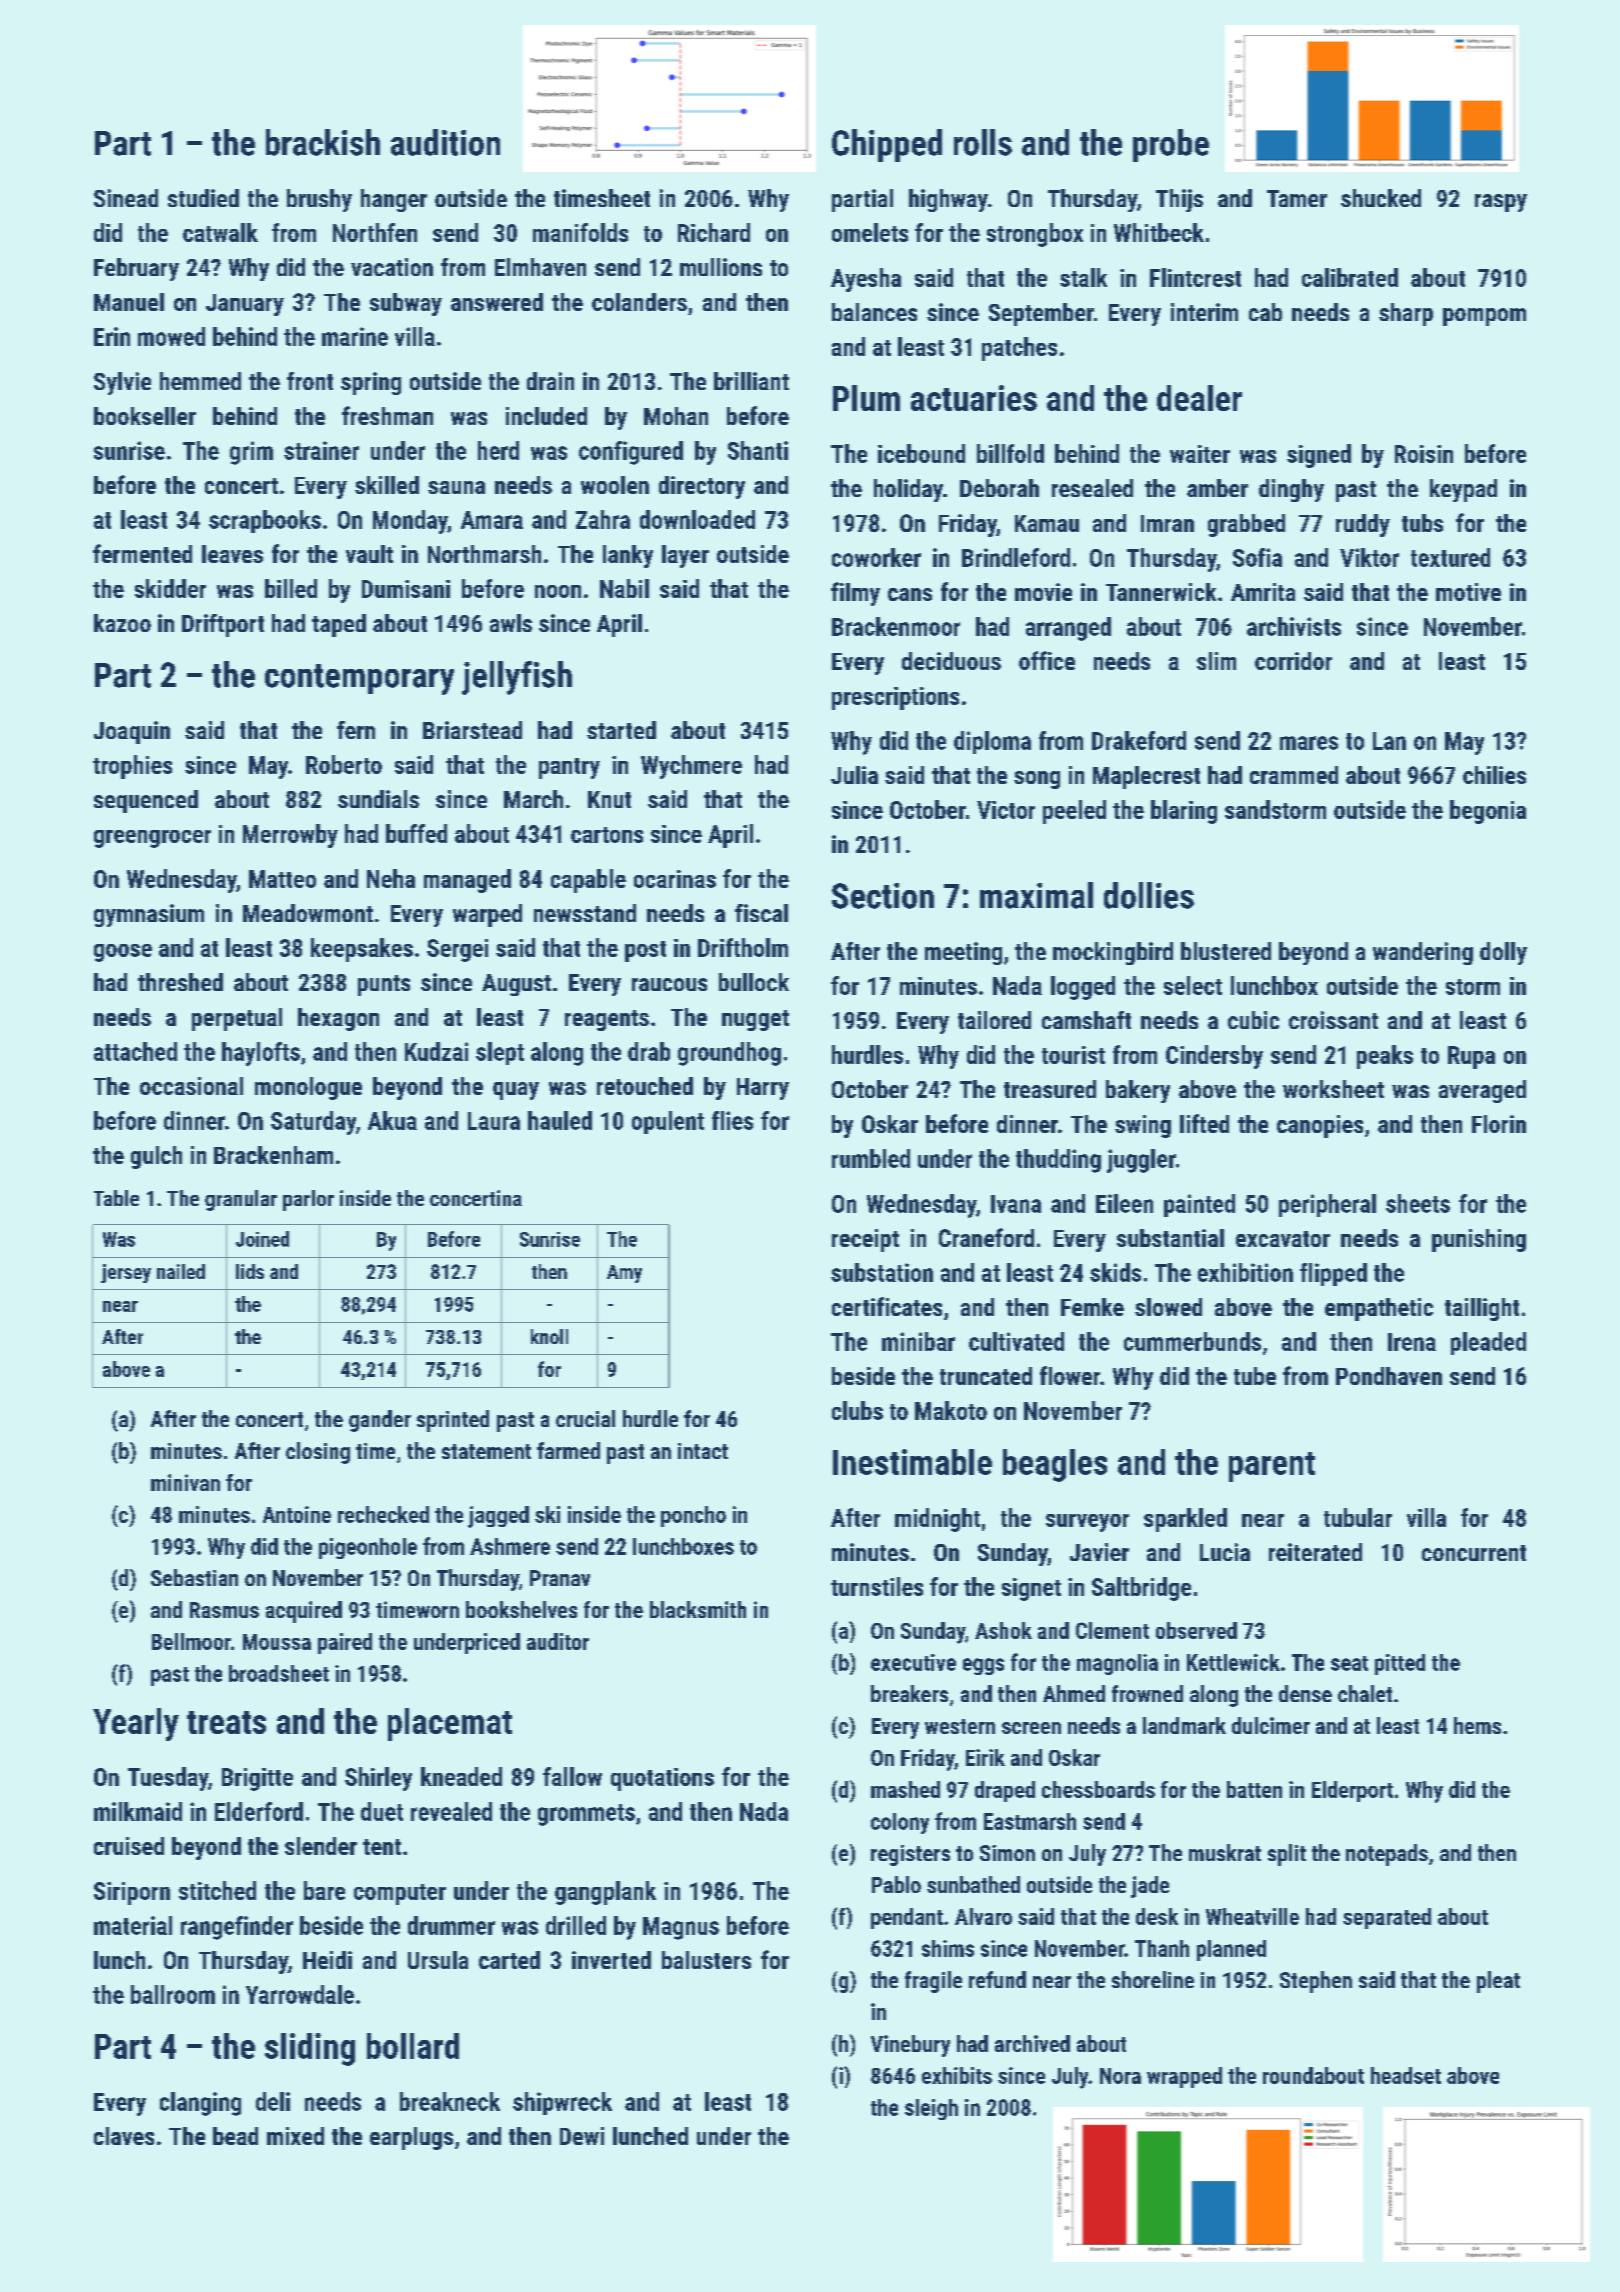  I want to click on manifolds, so click(580, 232).
